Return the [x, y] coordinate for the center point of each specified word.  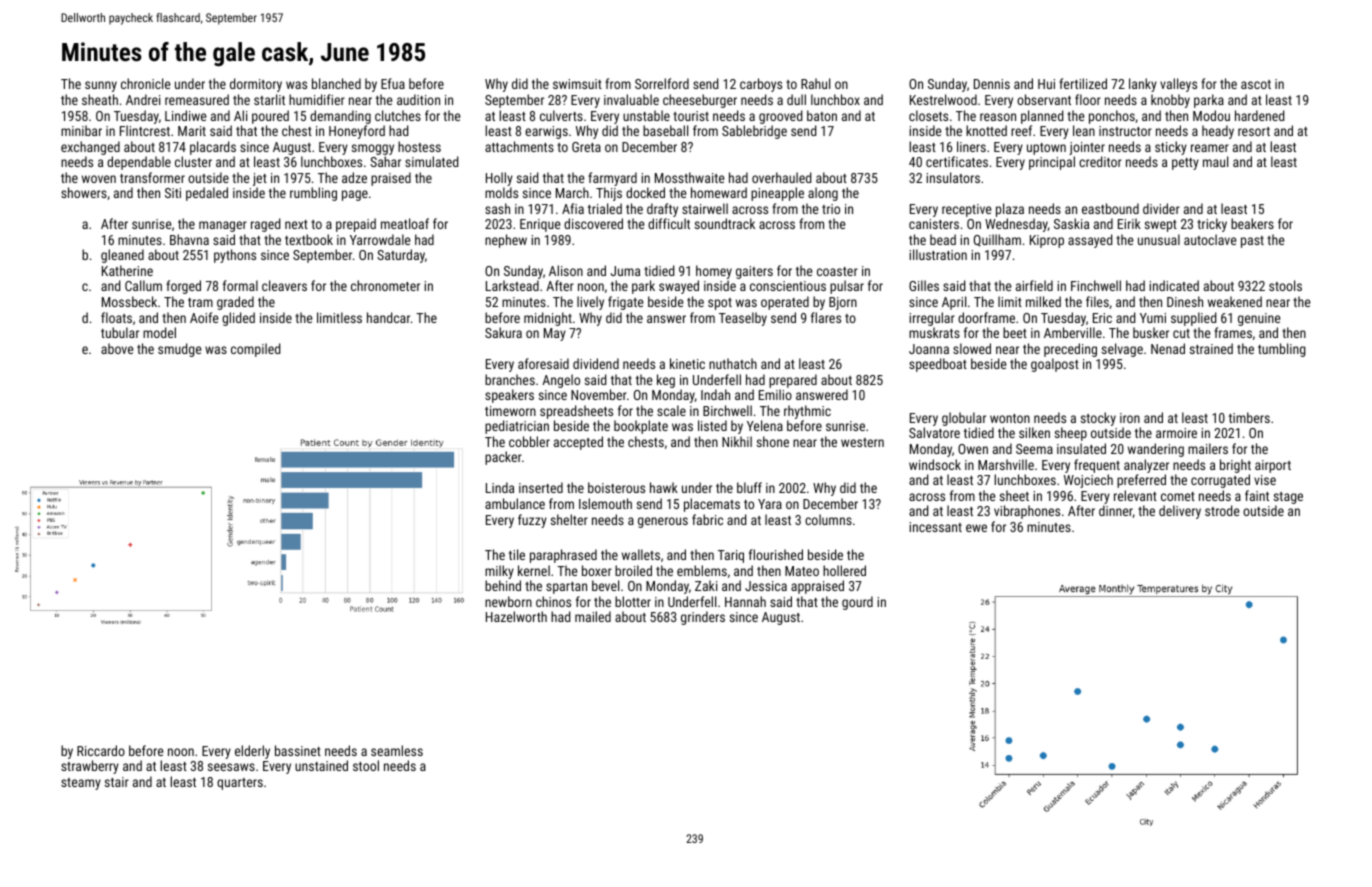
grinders [703, 618]
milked [1043, 301]
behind [503, 585]
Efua [393, 83]
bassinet [298, 750]
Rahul [815, 83]
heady [1218, 132]
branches [510, 379]
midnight [548, 319]
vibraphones [1027, 512]
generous [663, 522]
